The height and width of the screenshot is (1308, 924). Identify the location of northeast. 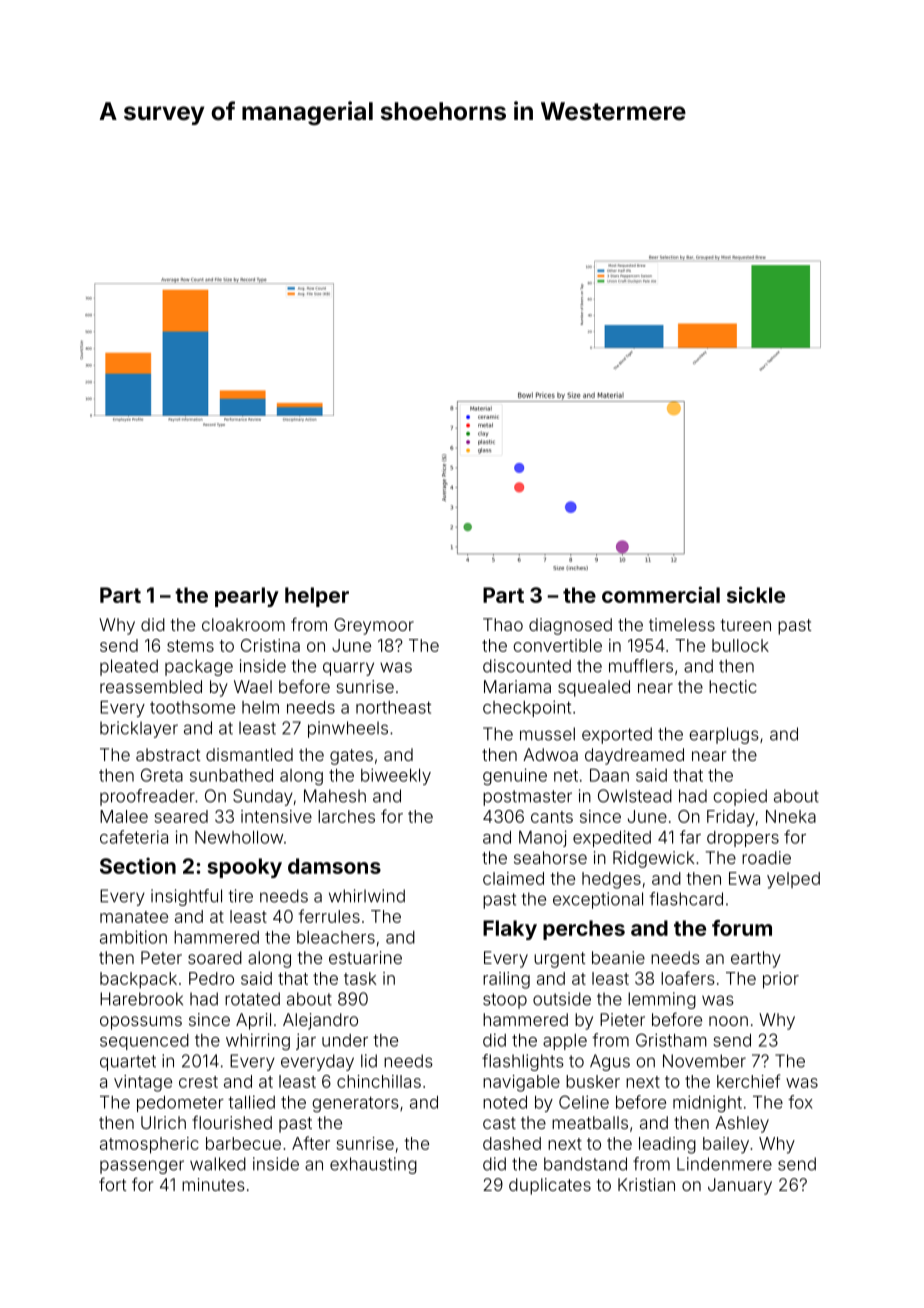
(393, 707).
